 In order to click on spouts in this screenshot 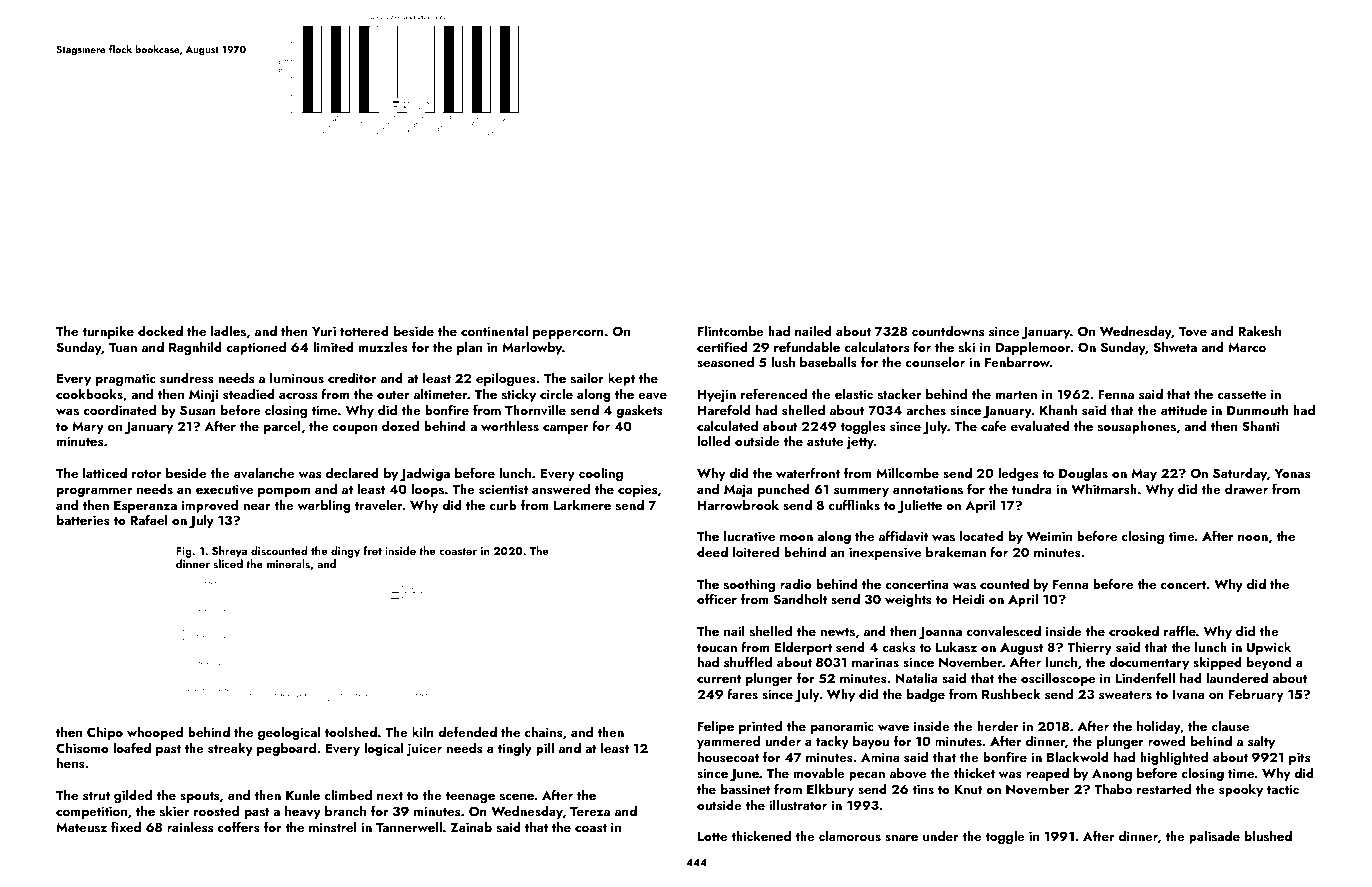, I will do `click(199, 797)`.
